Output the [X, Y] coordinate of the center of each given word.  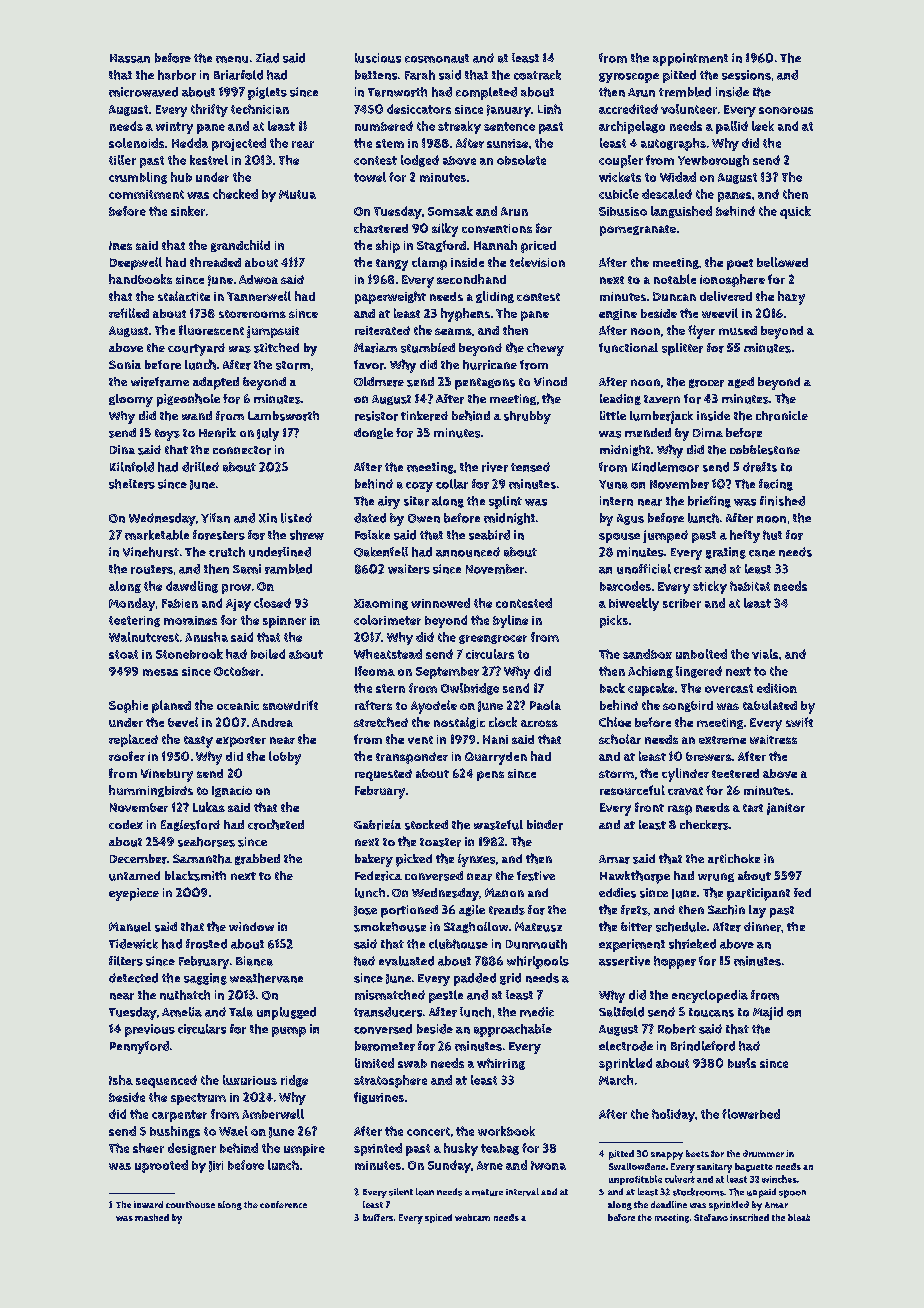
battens [376, 75]
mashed [152, 1217]
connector [242, 450]
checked [235, 194]
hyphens [465, 315]
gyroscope [629, 78]
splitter [682, 349]
